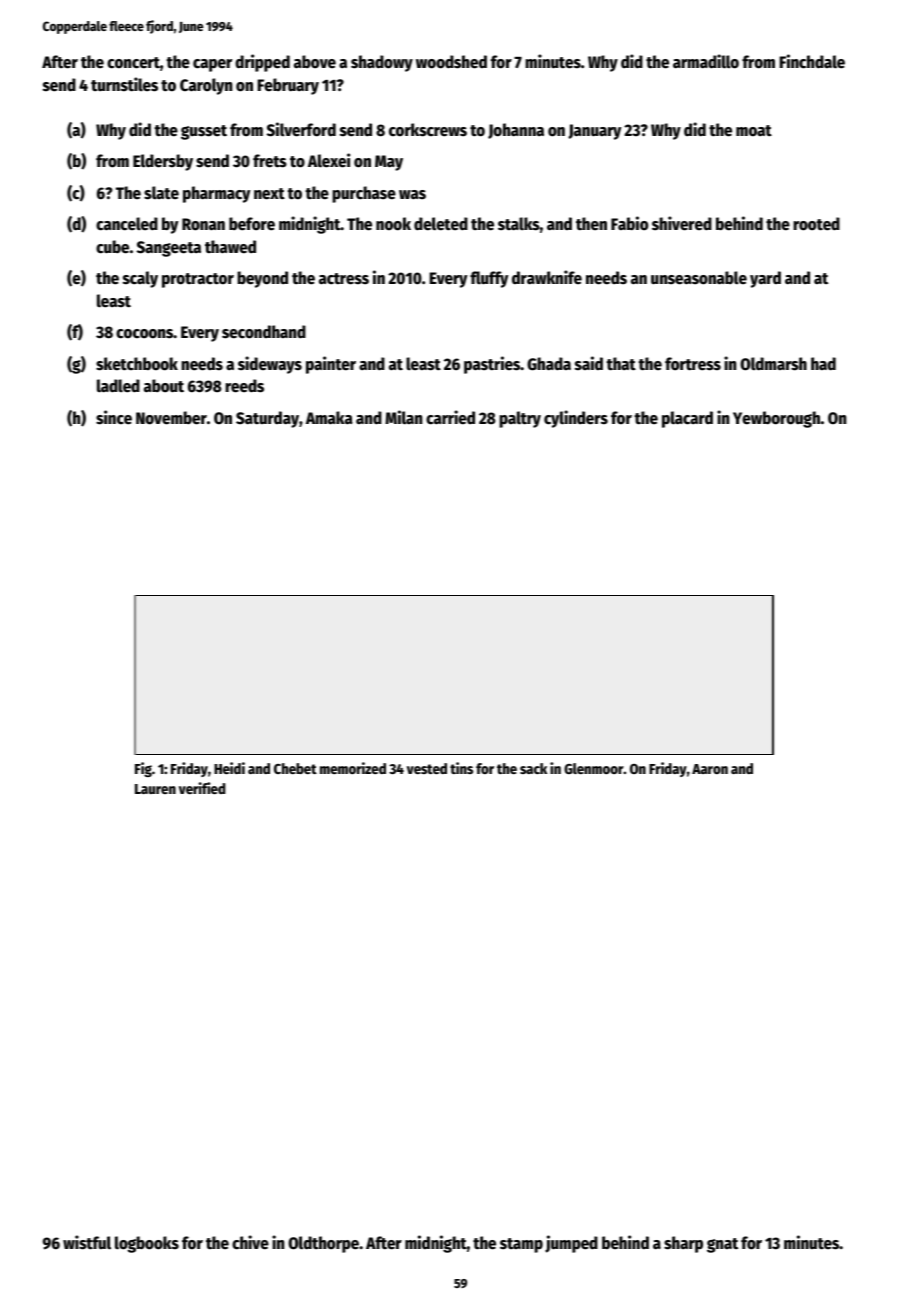  I want to click on Yewborough, so click(776, 419).
